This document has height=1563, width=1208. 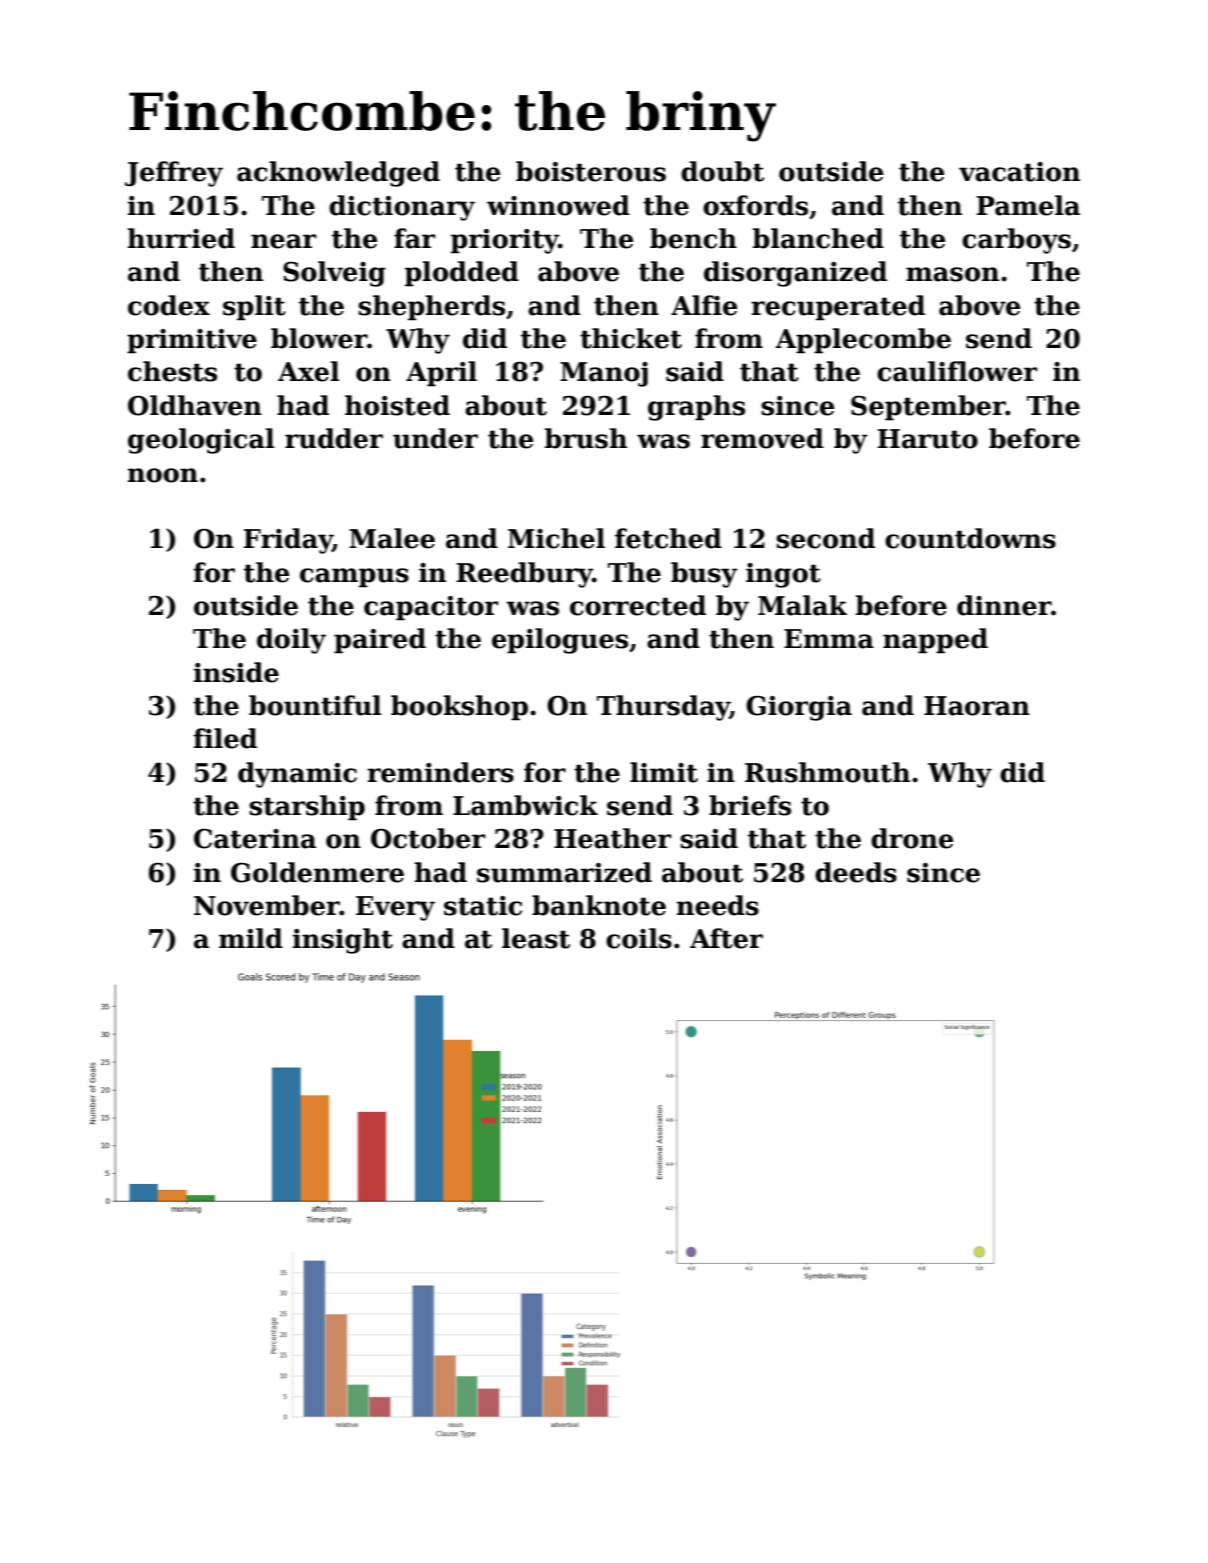 I want to click on geological, so click(x=201, y=441).
